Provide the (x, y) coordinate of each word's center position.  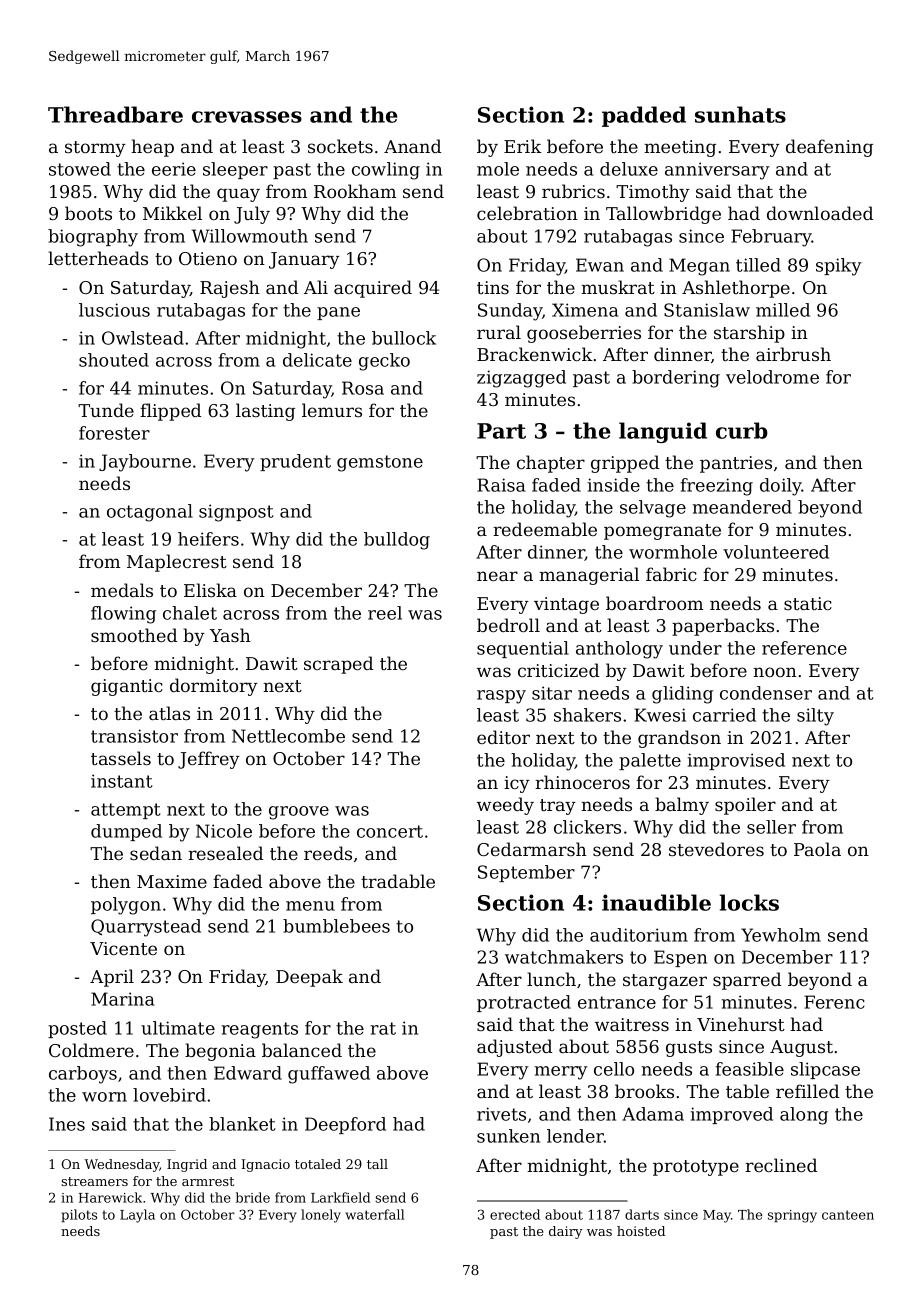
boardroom (654, 603)
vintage (566, 605)
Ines (67, 1124)
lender (575, 1136)
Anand (412, 146)
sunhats (740, 114)
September (526, 873)
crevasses (247, 117)
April (112, 978)
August (801, 1048)
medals (122, 590)
